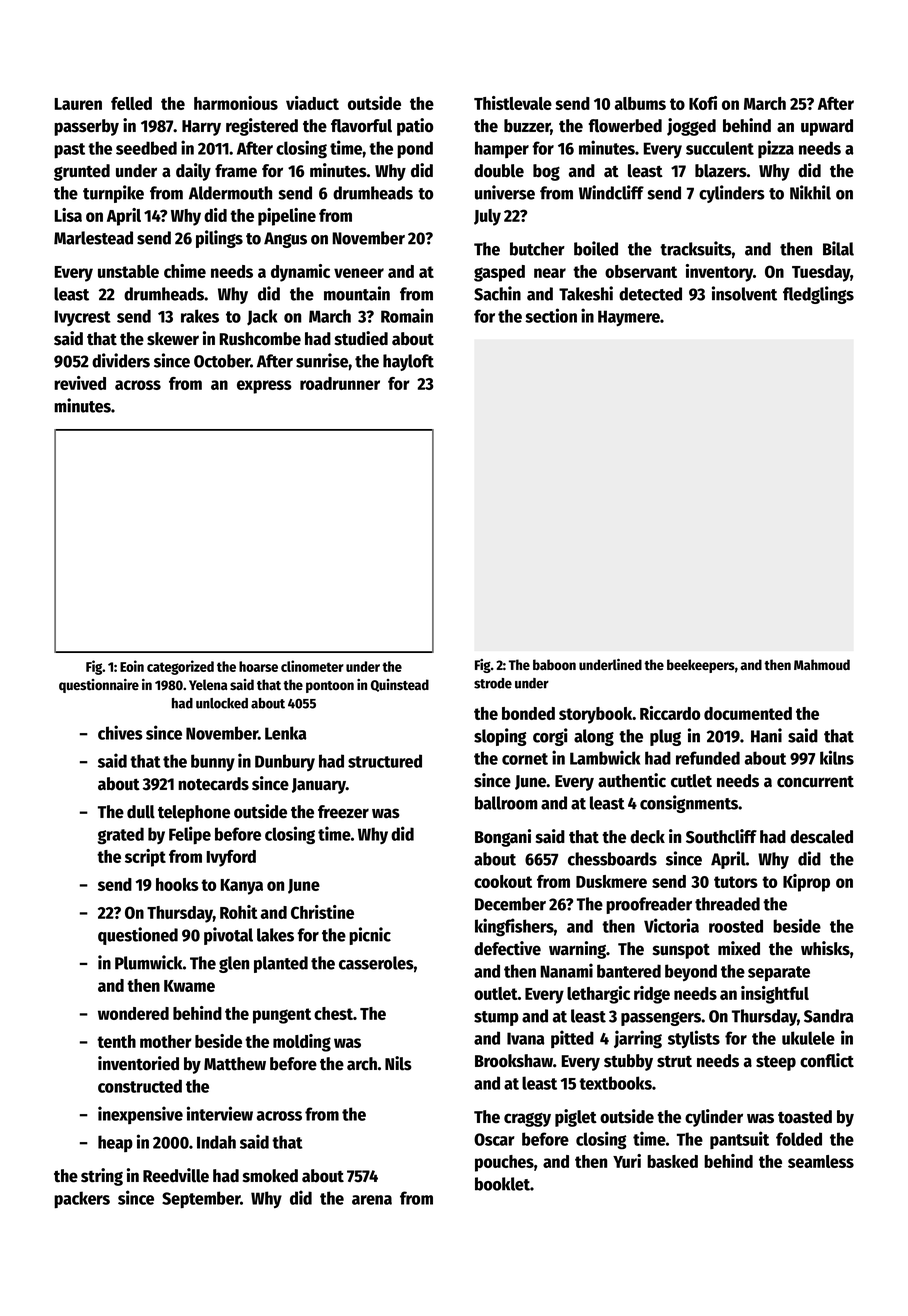 The width and height of the image is (908, 1316). I want to click on piglet, so click(576, 1118).
